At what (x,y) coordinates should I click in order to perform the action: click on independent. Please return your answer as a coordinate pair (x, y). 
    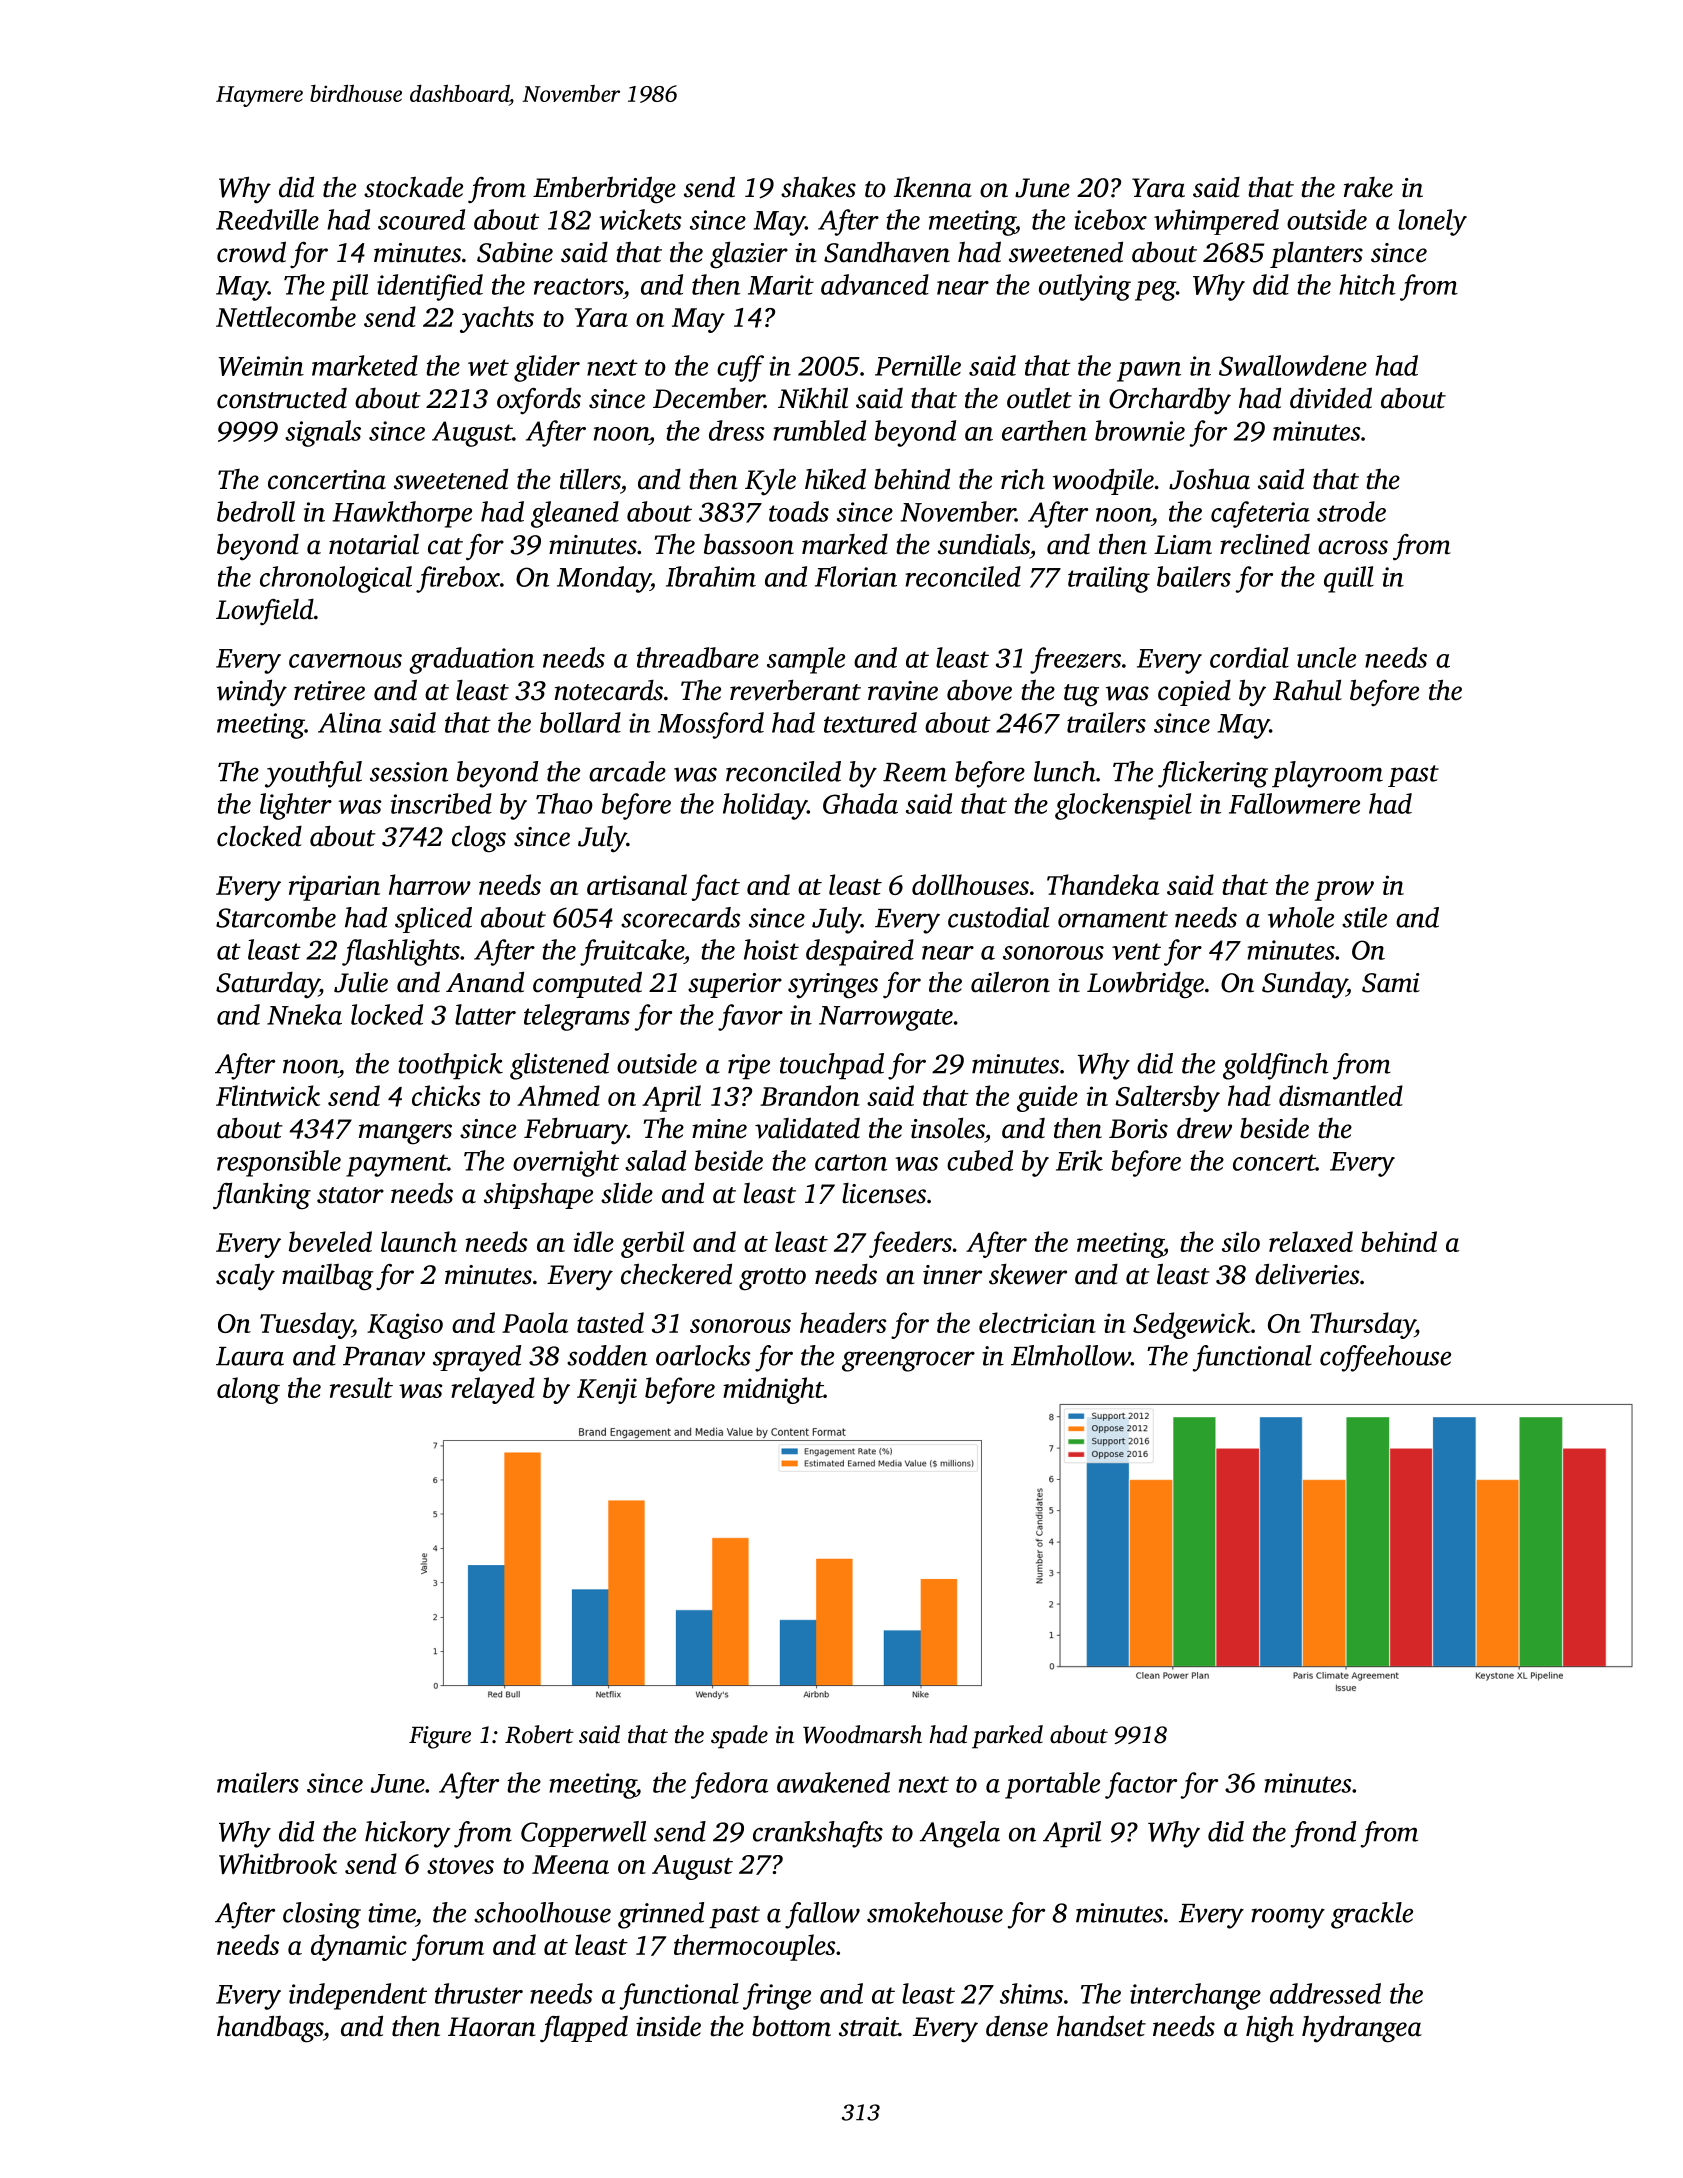
    Looking at the image, I should click on (358, 1996).
